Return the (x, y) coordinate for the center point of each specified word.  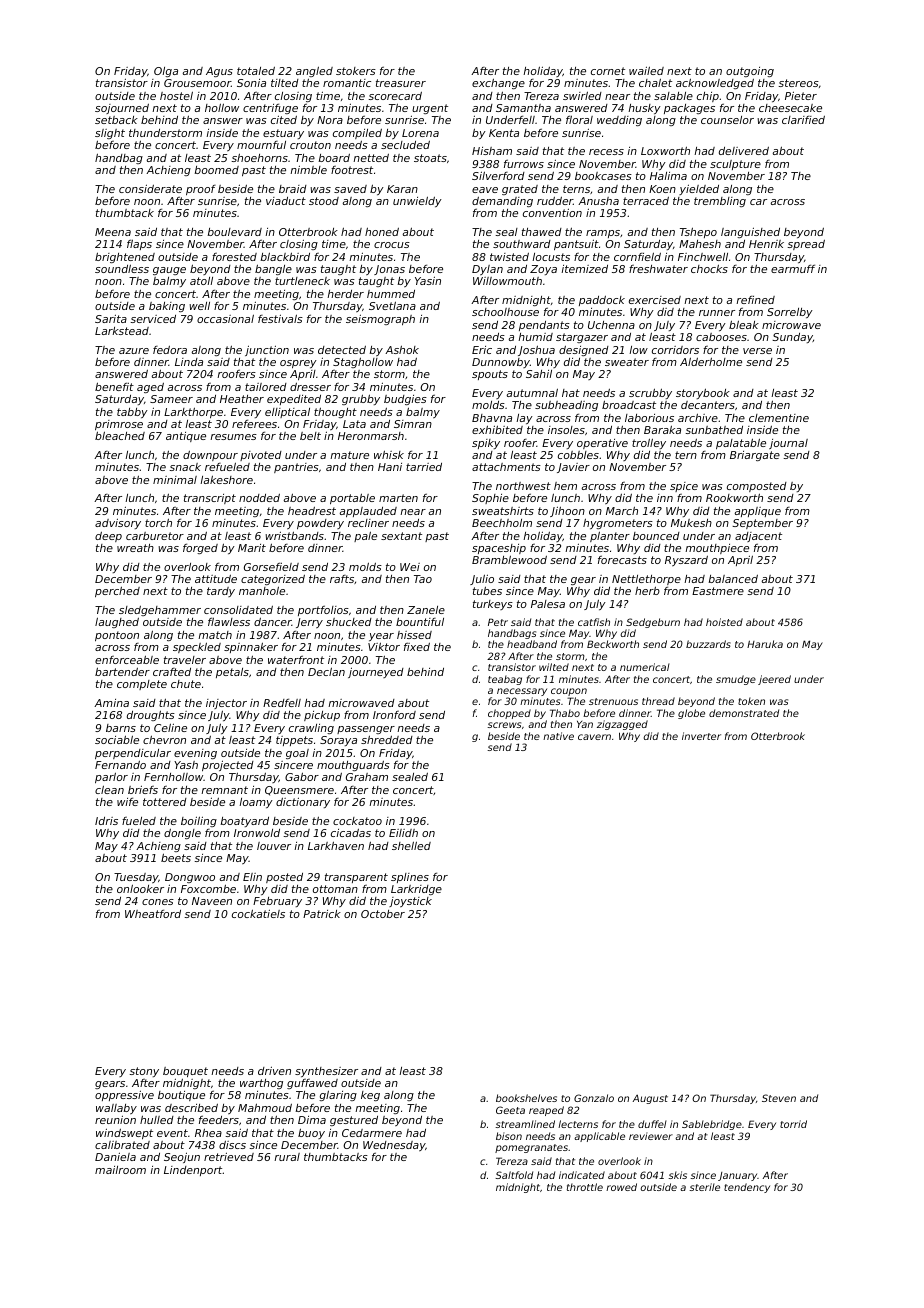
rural (287, 1157)
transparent (356, 878)
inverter (701, 736)
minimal (175, 480)
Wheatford (153, 913)
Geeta (510, 1110)
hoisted (724, 622)
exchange (498, 83)
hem (565, 486)
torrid (793, 1124)
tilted (285, 83)
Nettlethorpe (646, 581)
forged (200, 548)
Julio (482, 580)
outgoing (750, 72)
